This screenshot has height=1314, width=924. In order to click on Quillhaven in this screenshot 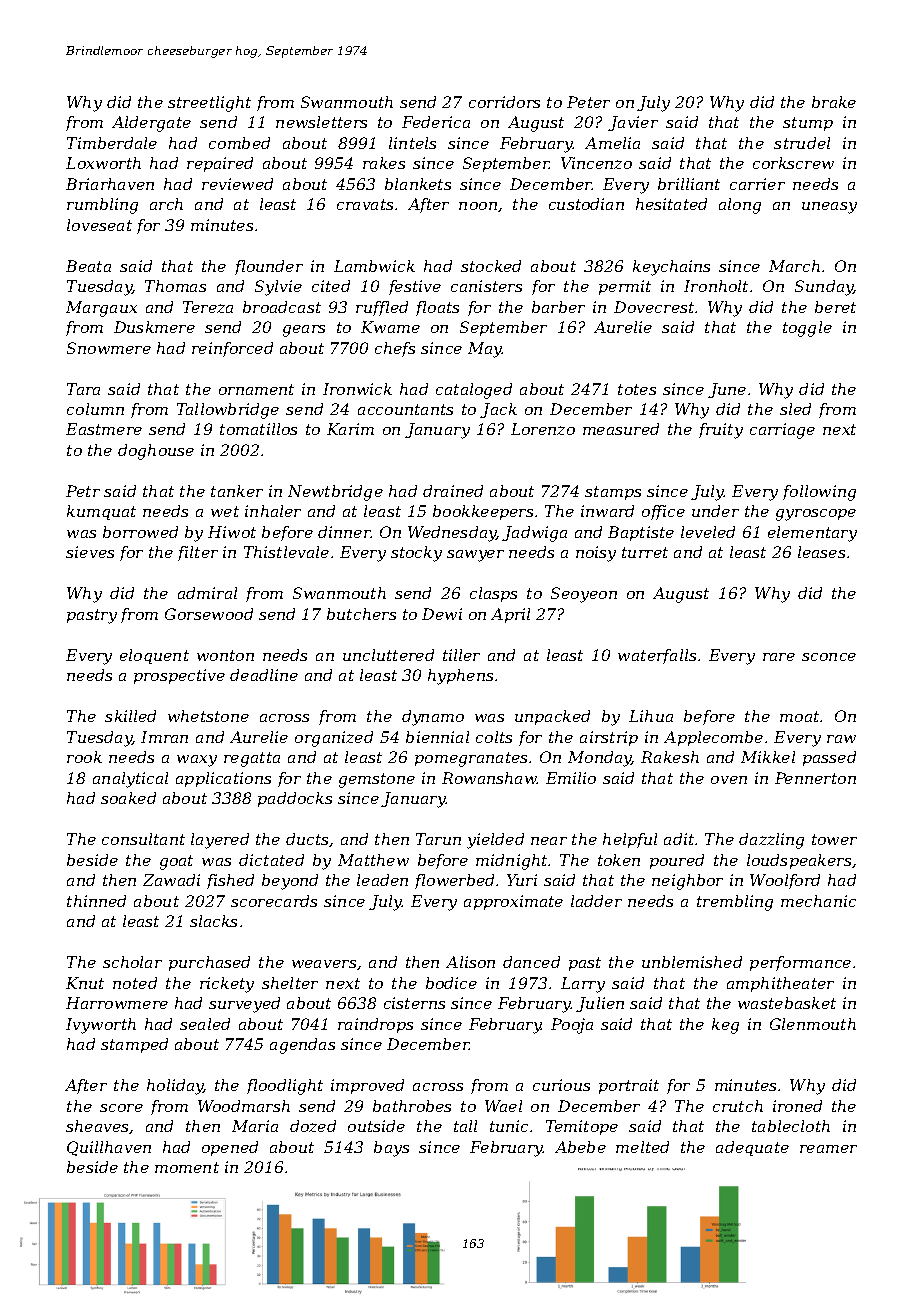, I will do `click(109, 1148)`.
